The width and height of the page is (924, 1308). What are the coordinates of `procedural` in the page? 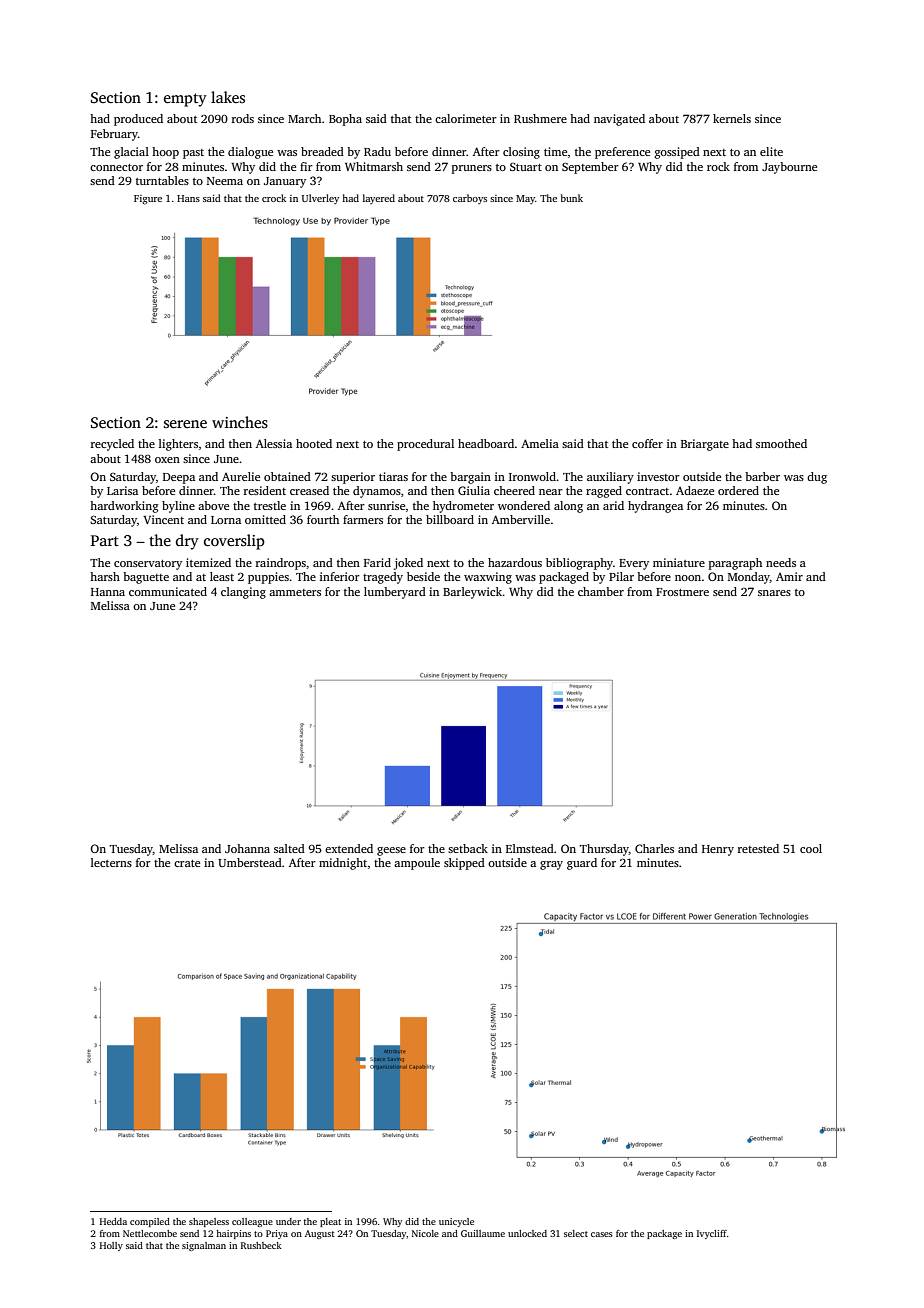 It's located at (425, 445).
